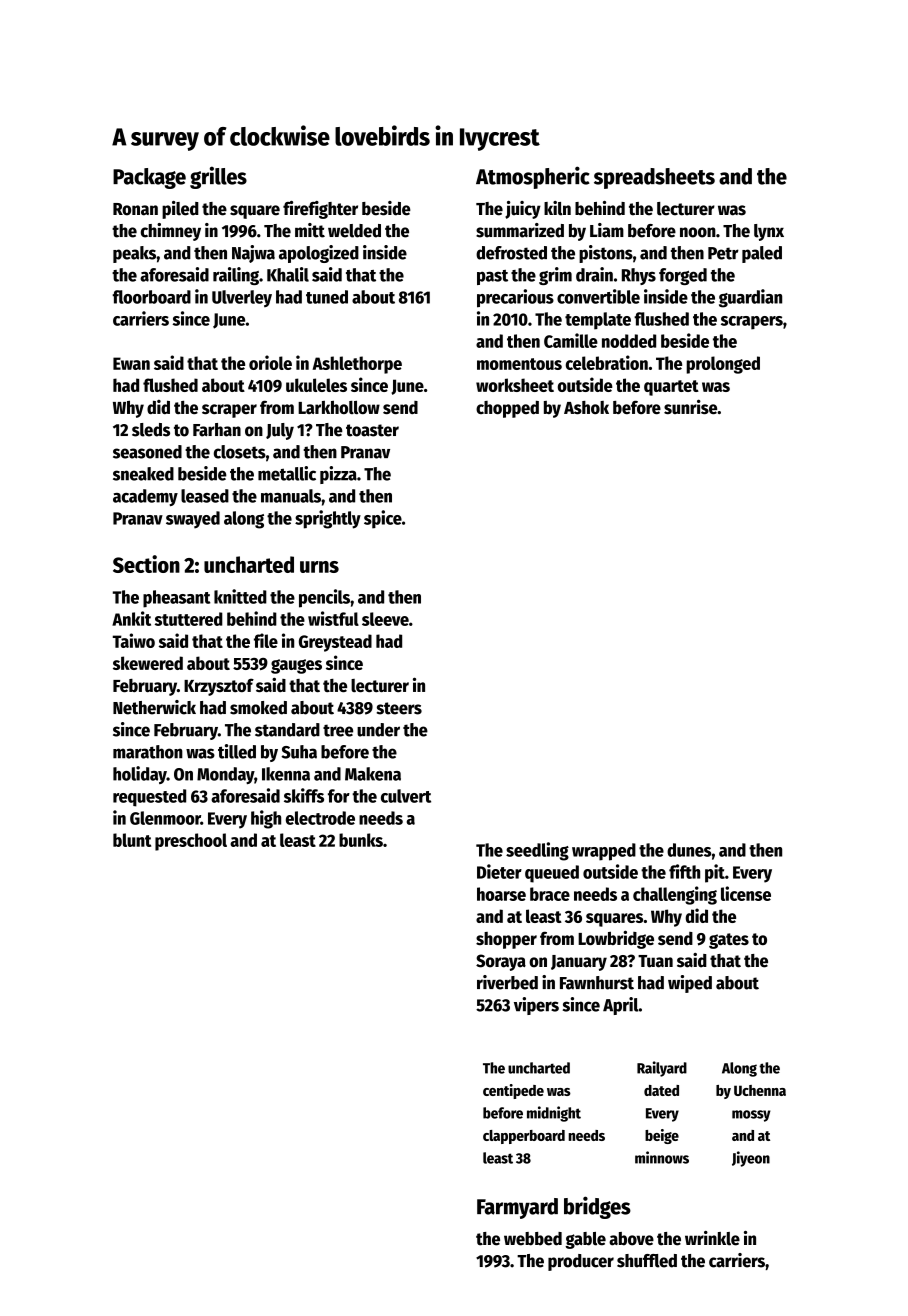 The height and width of the screenshot is (1316, 908). I want to click on bunks, so click(361, 840).
